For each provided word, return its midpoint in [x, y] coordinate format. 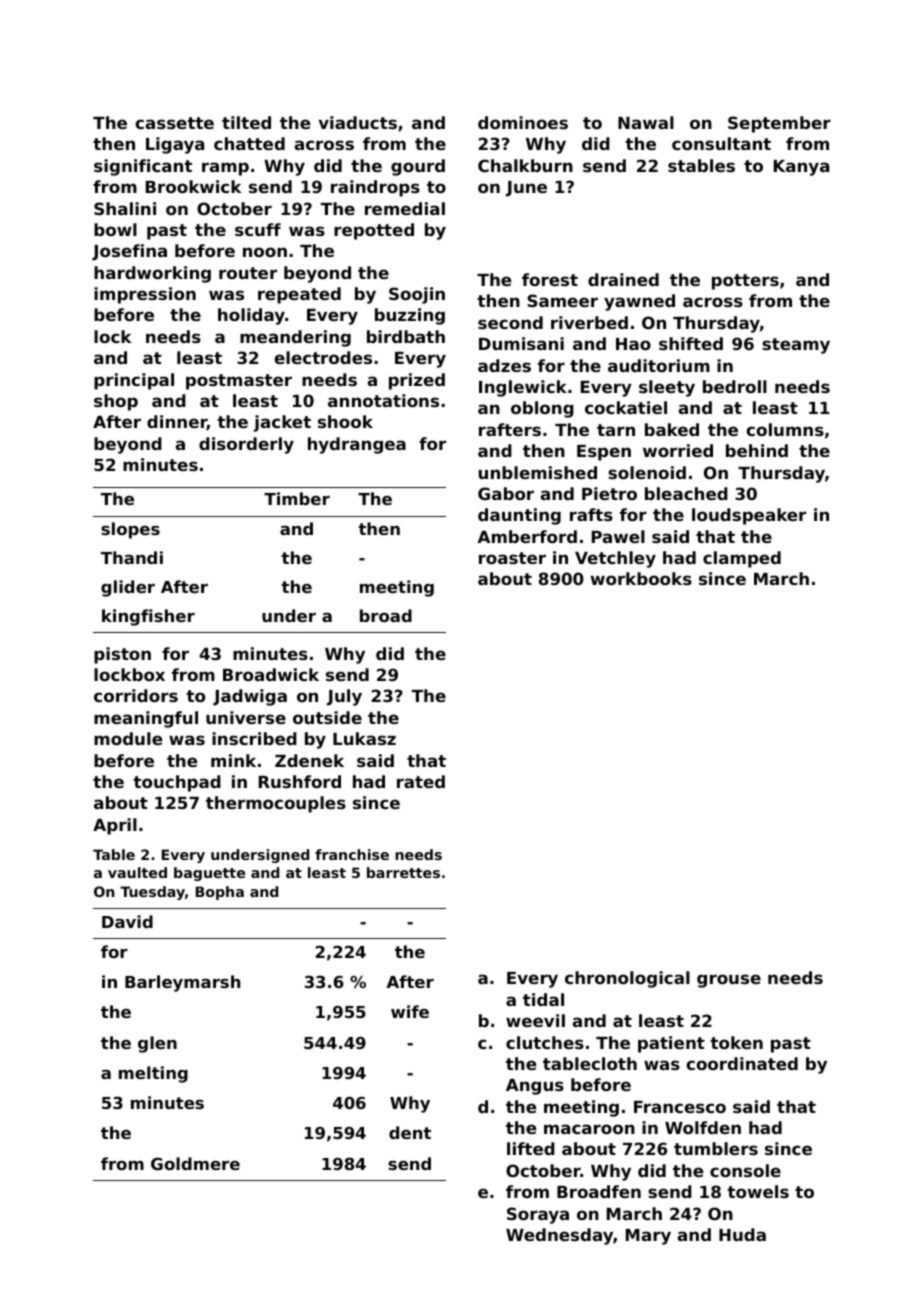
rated [421, 781]
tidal [543, 999]
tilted [246, 122]
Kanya [801, 168]
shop [116, 402]
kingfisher [148, 617]
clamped [742, 559]
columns [785, 429]
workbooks [641, 578]
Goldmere [195, 1163]
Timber [297, 498]
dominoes [523, 122]
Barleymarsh [182, 983]
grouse [729, 981]
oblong [542, 409]
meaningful [146, 719]
